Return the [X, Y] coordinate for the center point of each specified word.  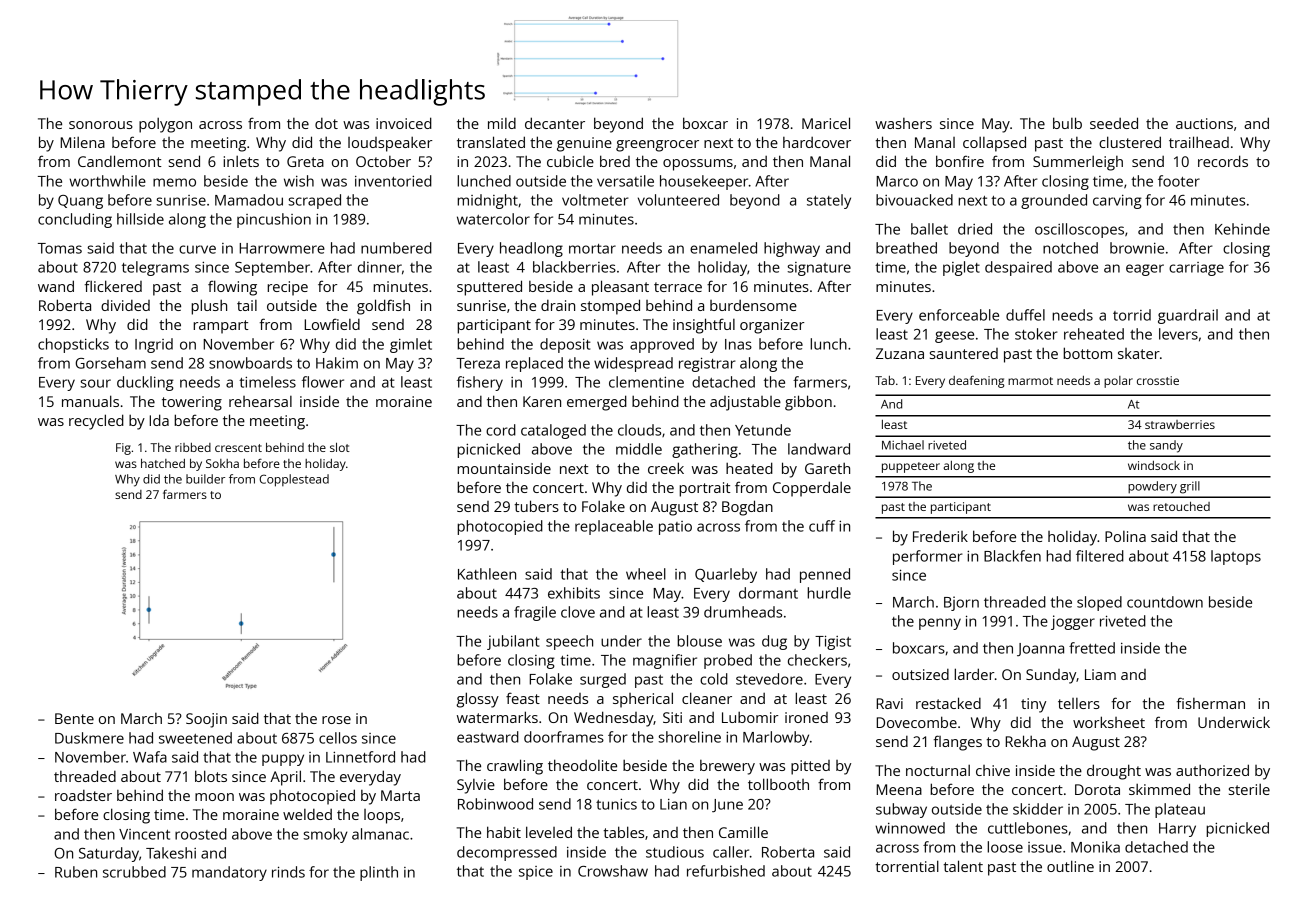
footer [1179, 181]
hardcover [817, 142]
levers [1178, 334]
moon [214, 797]
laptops [1236, 557]
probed [728, 661]
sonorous [101, 125]
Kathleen [487, 574]
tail [247, 305]
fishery [480, 383]
